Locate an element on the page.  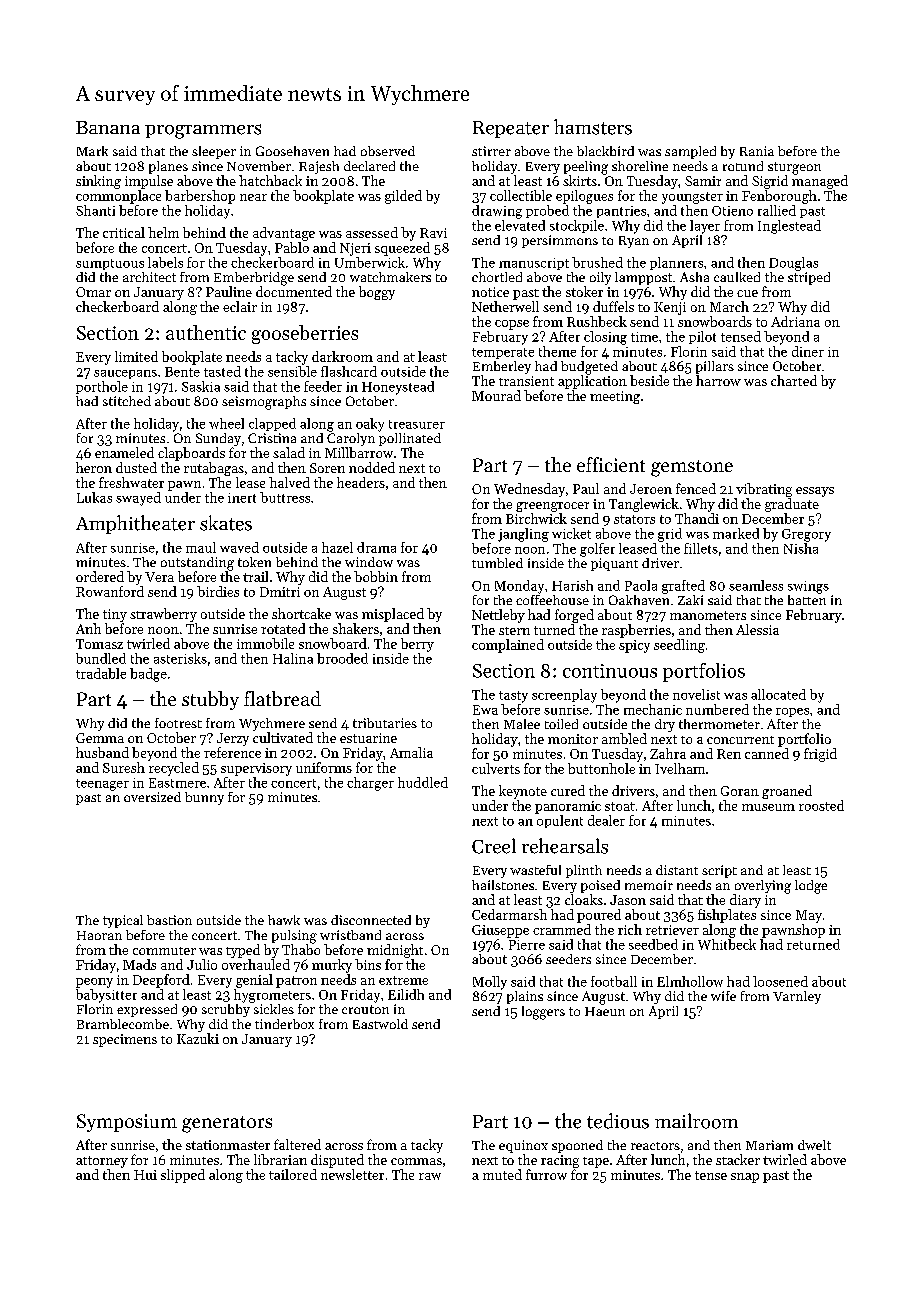
drama is located at coordinates (376, 547).
